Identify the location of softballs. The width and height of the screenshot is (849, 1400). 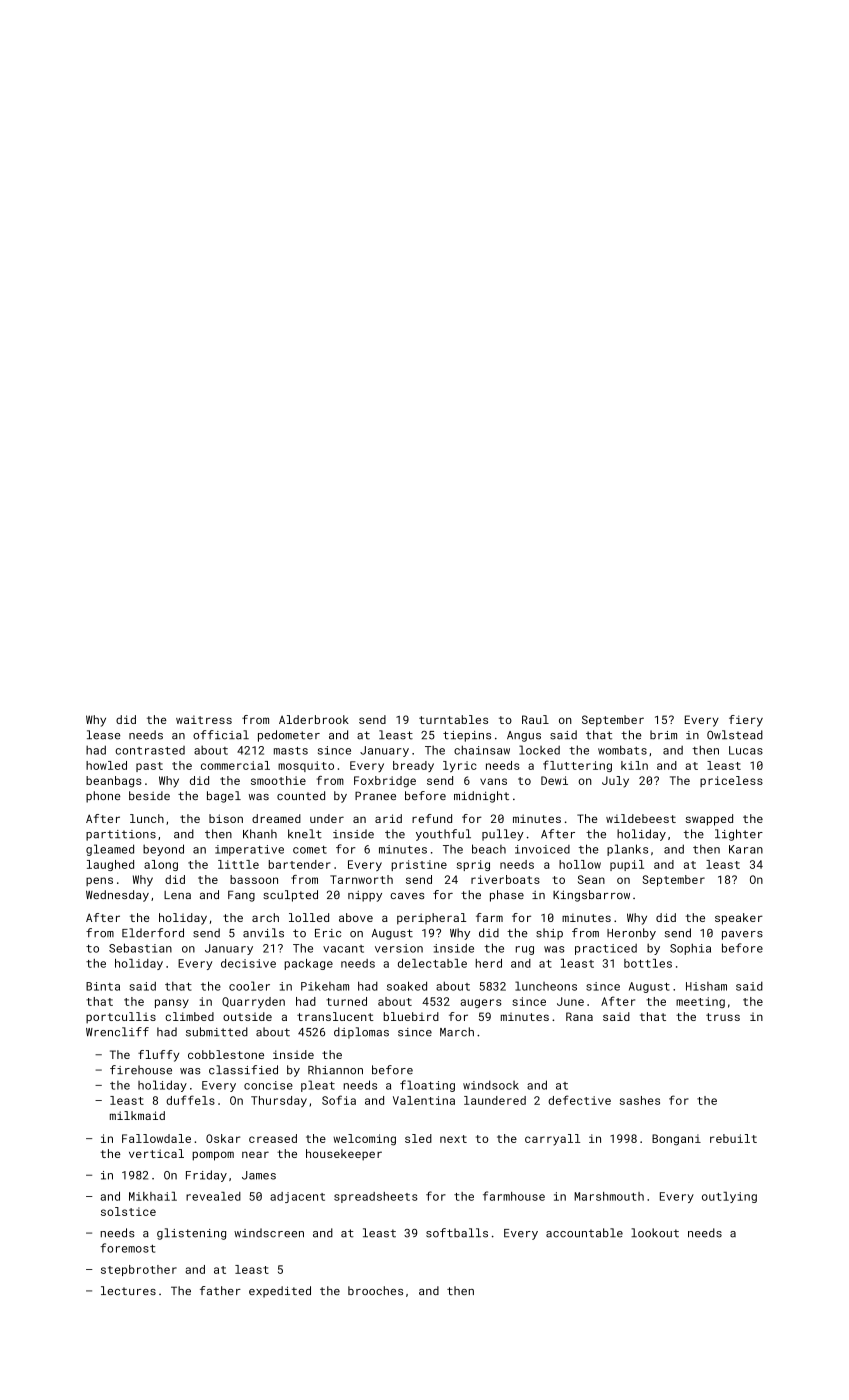
(457, 1233).
